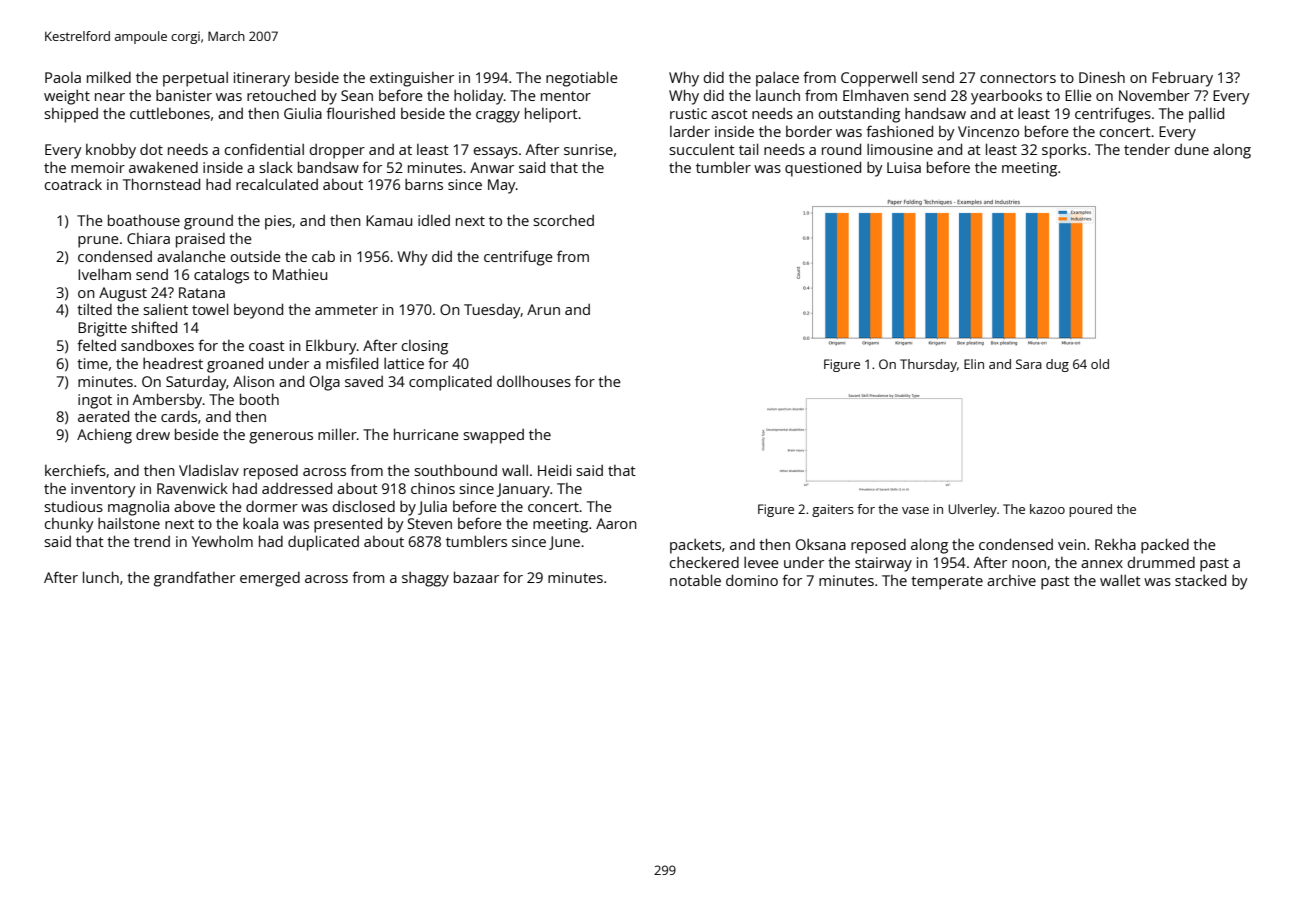 This screenshot has height=924, width=1308. I want to click on questioned, so click(823, 169).
